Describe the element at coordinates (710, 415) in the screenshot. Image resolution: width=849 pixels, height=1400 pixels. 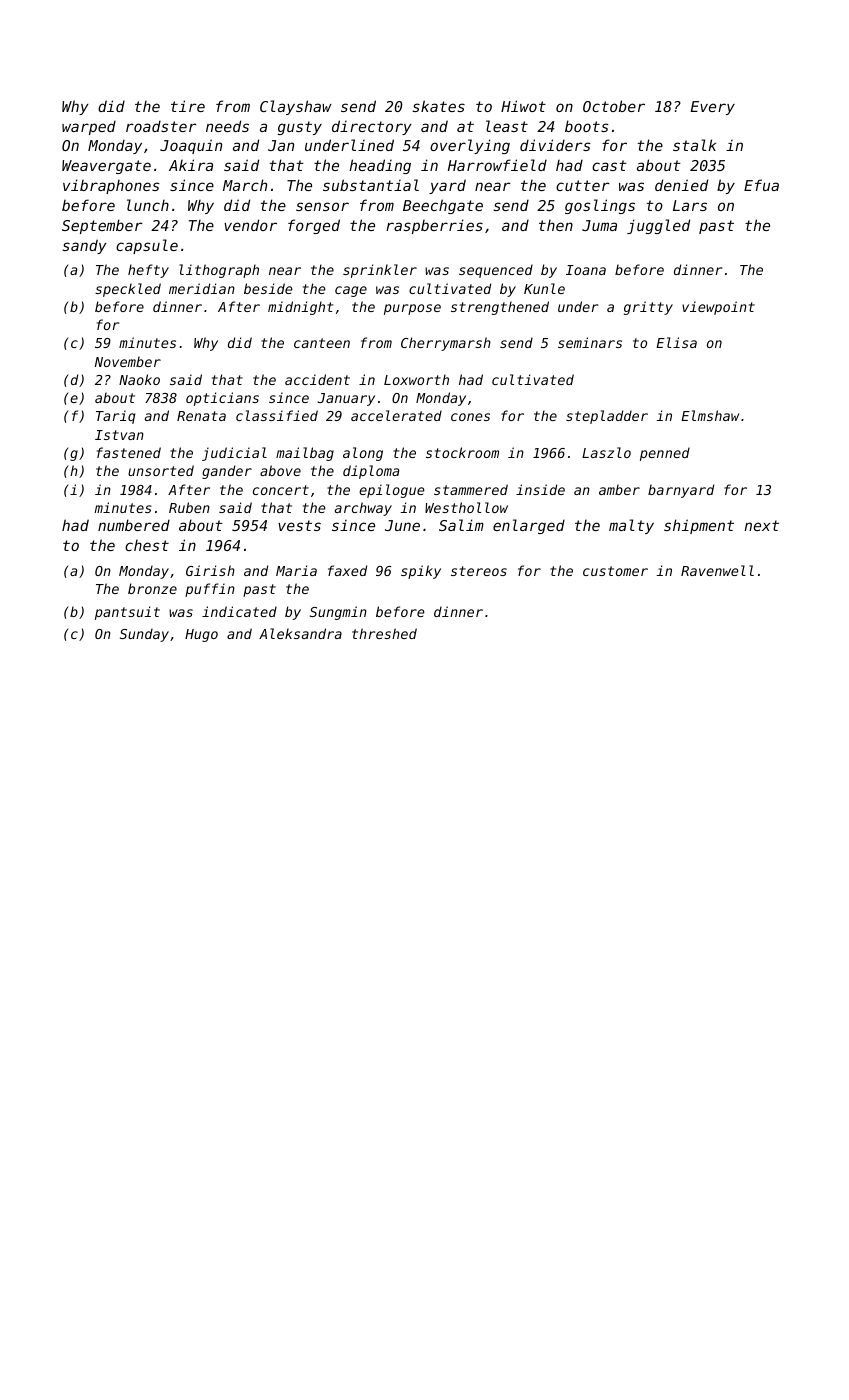
I see `Elmshaw` at that location.
